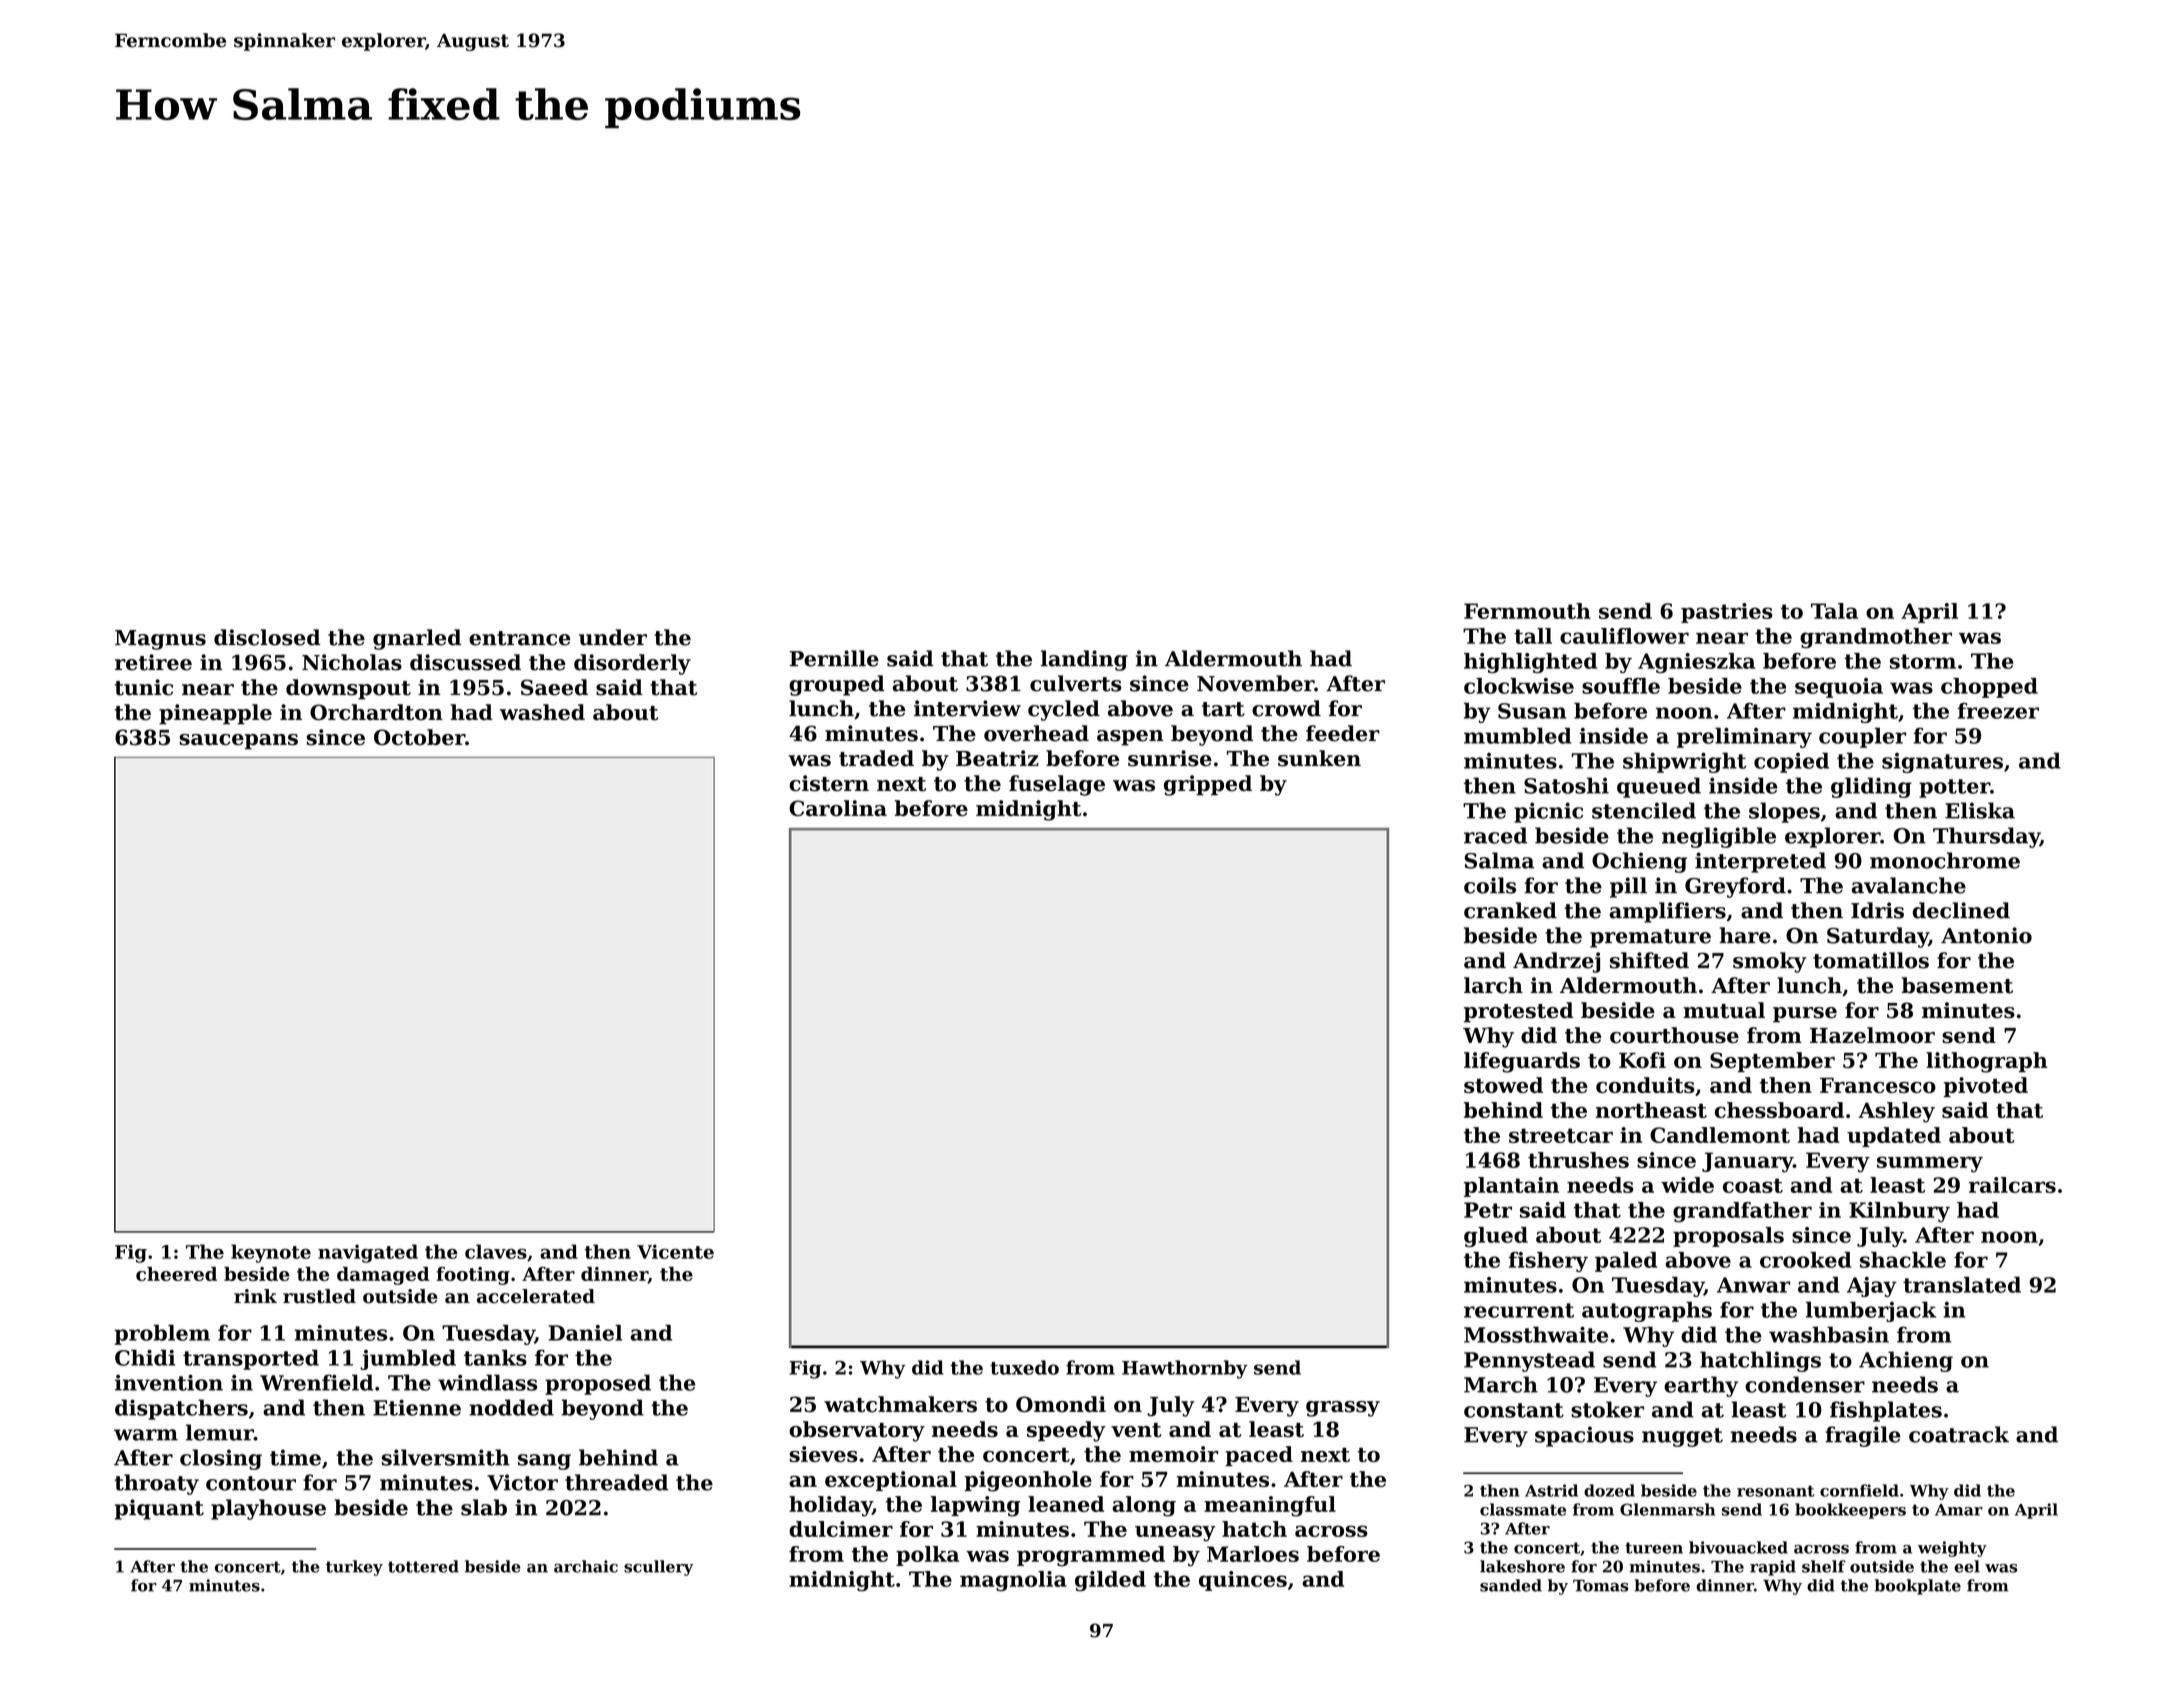 Image resolution: width=2178 pixels, height=1683 pixels. I want to click on problem, so click(162, 1335).
